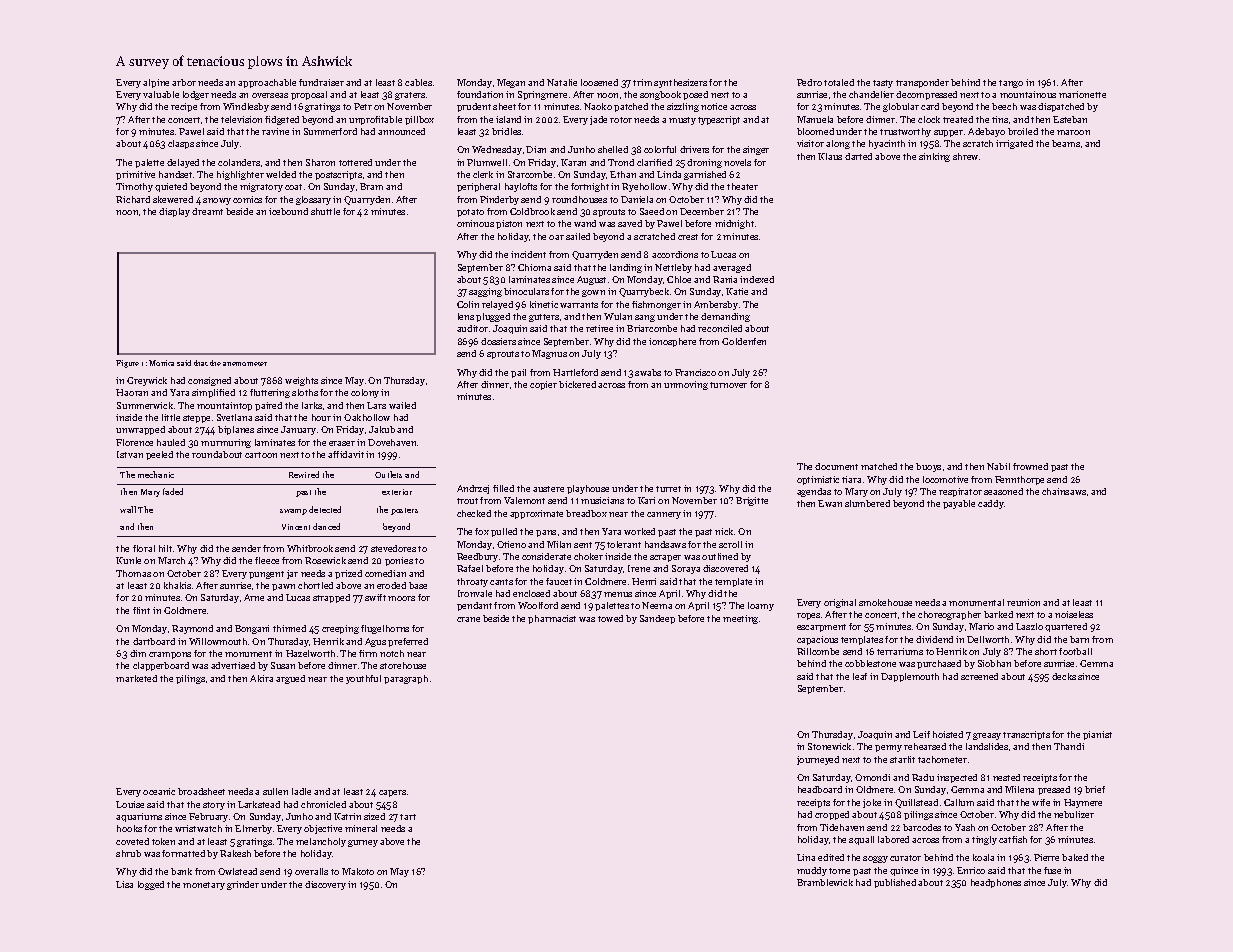  I want to click on muddy, so click(812, 871).
